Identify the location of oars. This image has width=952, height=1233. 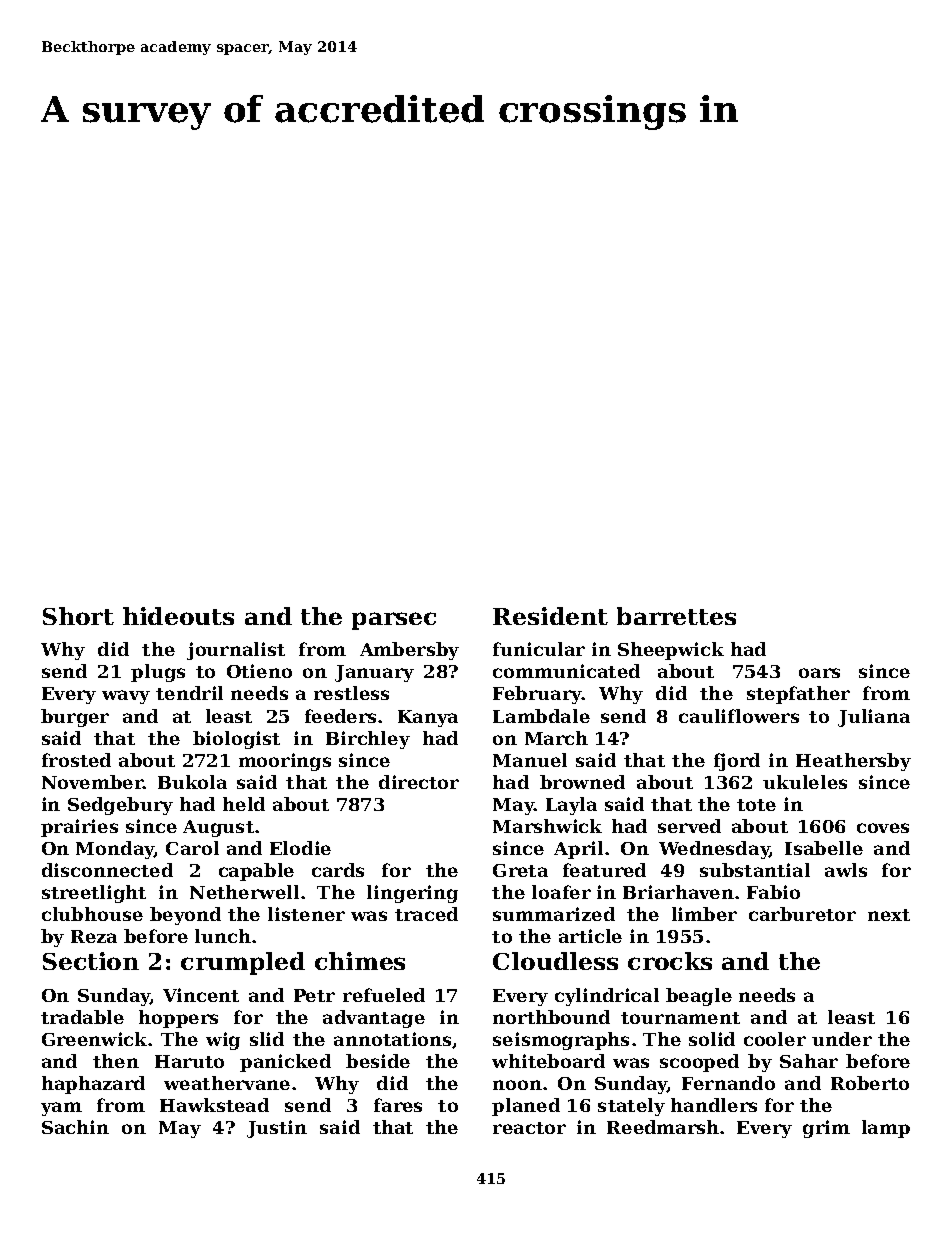
(819, 673).
